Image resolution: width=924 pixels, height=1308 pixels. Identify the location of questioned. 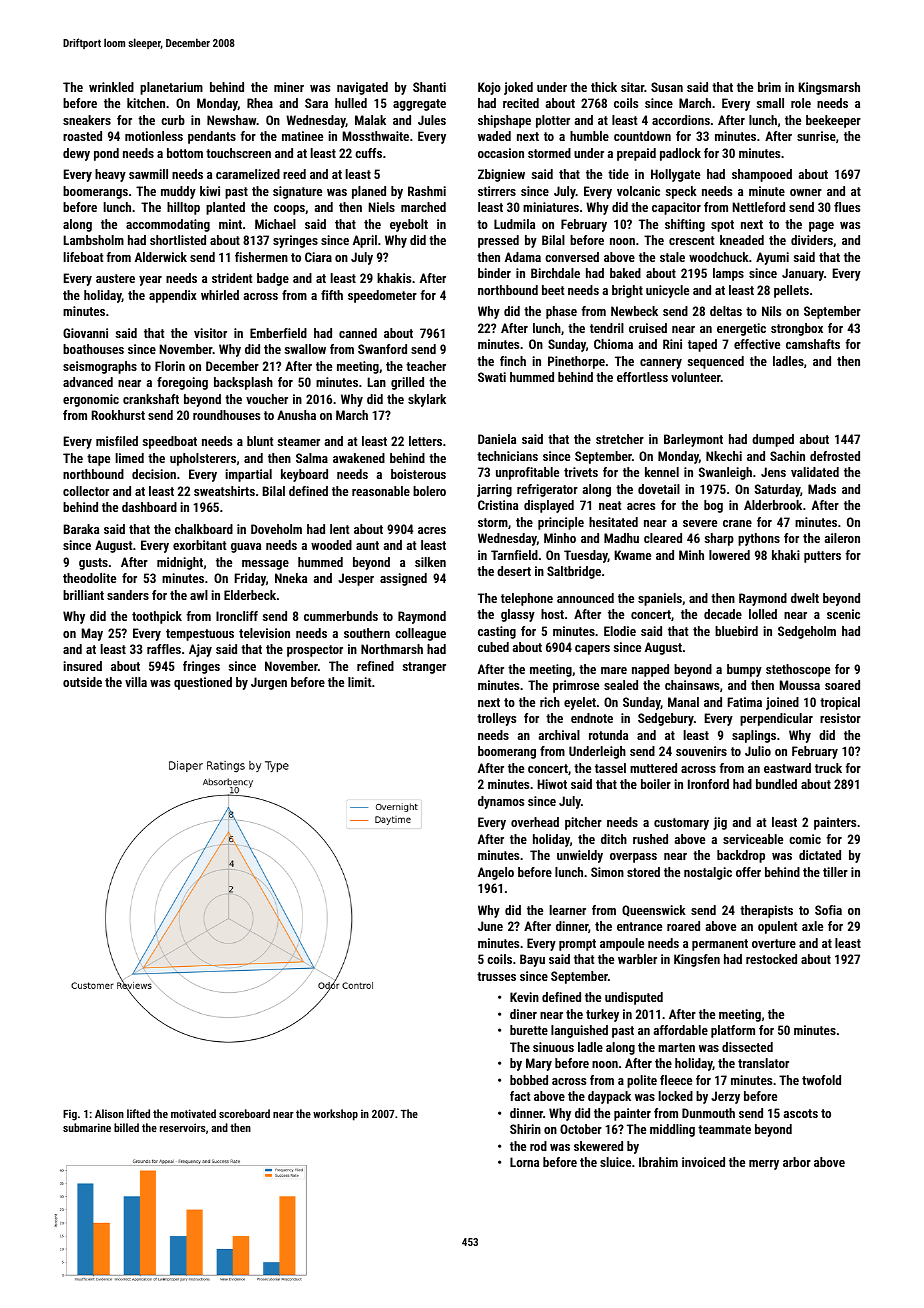
(203, 683).
